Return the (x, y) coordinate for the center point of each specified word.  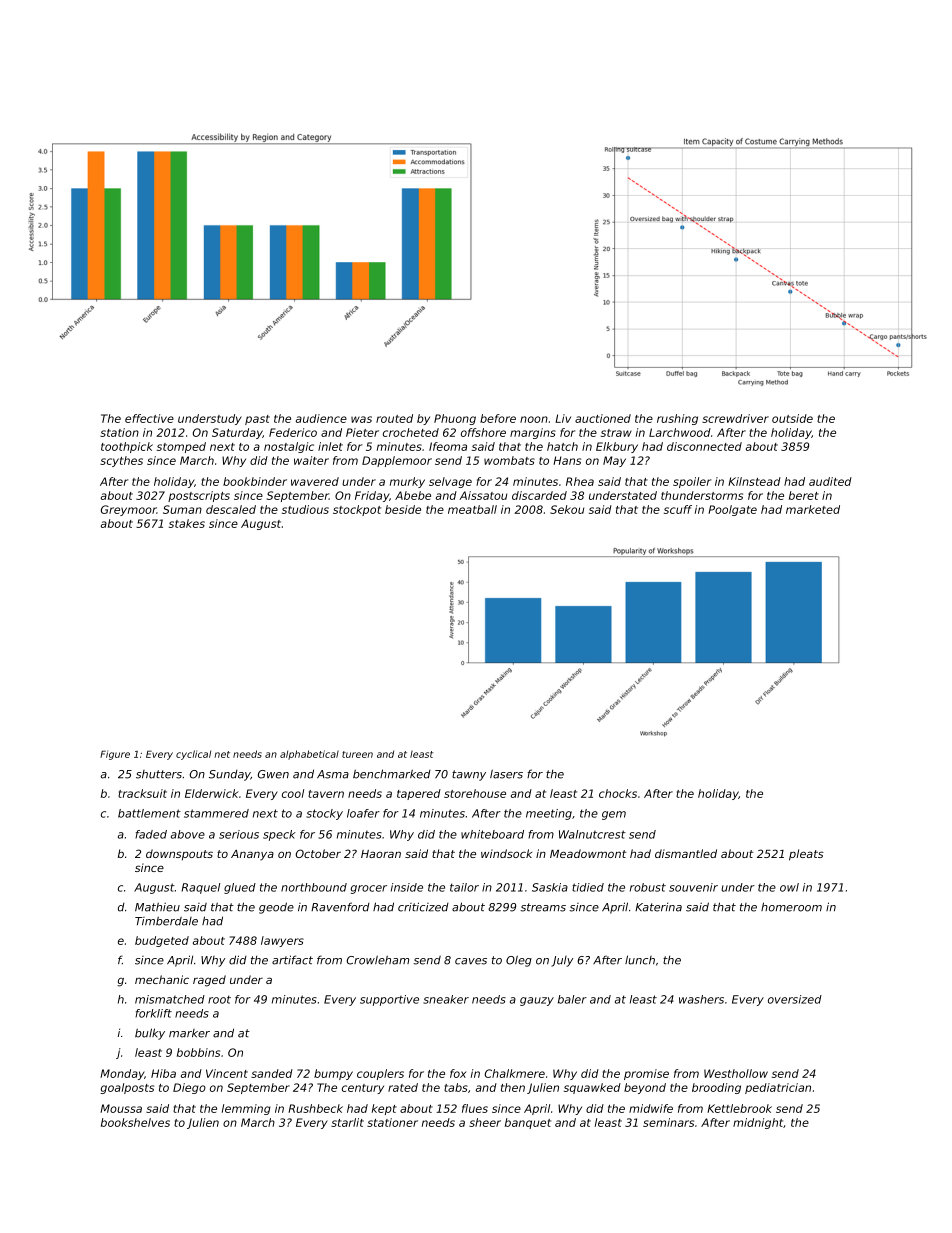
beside (403, 509)
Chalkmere (514, 1073)
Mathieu (157, 907)
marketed (813, 509)
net (222, 754)
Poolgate (732, 510)
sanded (272, 1073)
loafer (363, 813)
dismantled (686, 853)
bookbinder (255, 481)
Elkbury (617, 447)
